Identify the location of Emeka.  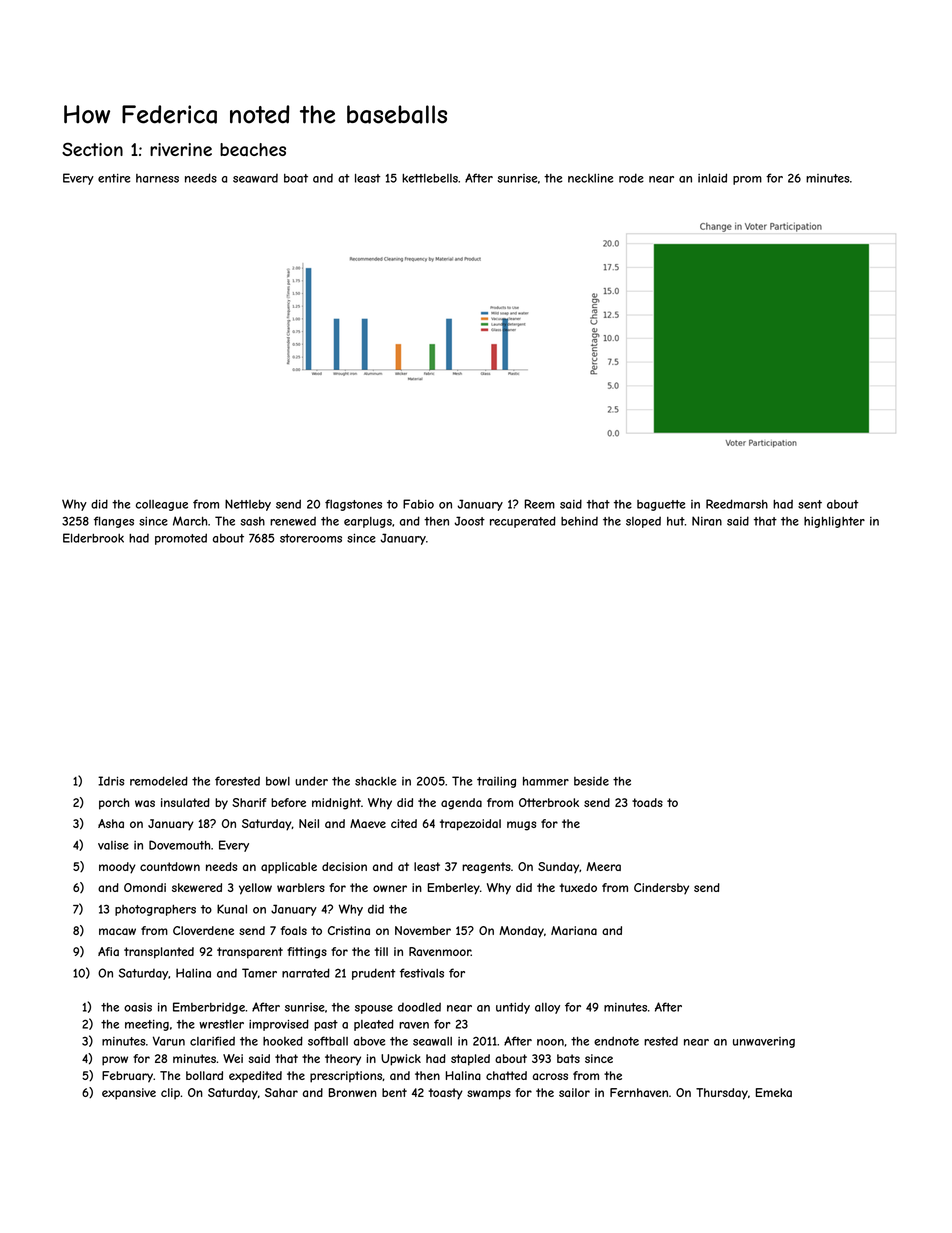
(774, 1092).
